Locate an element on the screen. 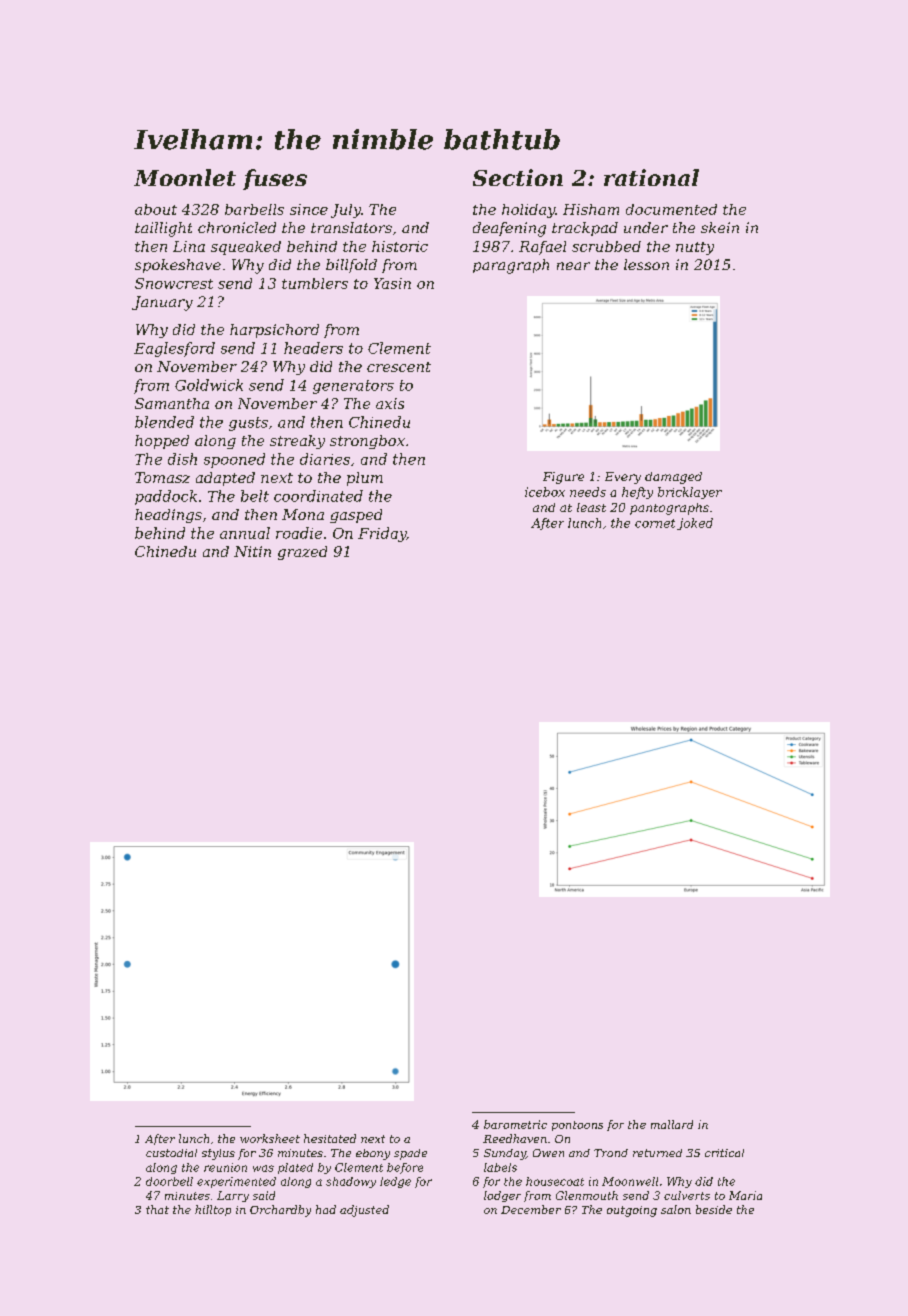 The height and width of the screenshot is (1316, 908). joked is located at coordinates (695, 524).
